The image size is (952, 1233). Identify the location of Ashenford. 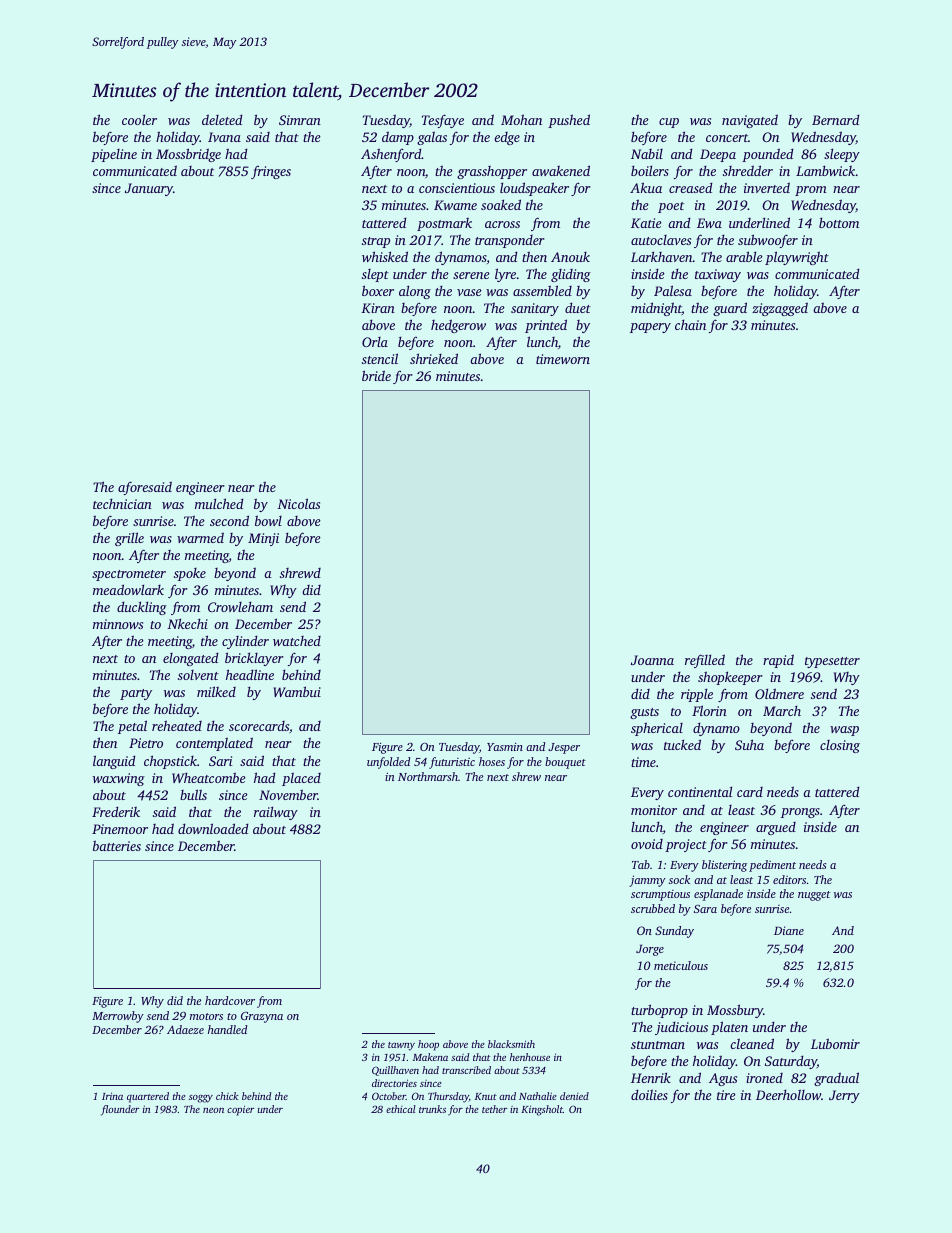
(391, 155).
